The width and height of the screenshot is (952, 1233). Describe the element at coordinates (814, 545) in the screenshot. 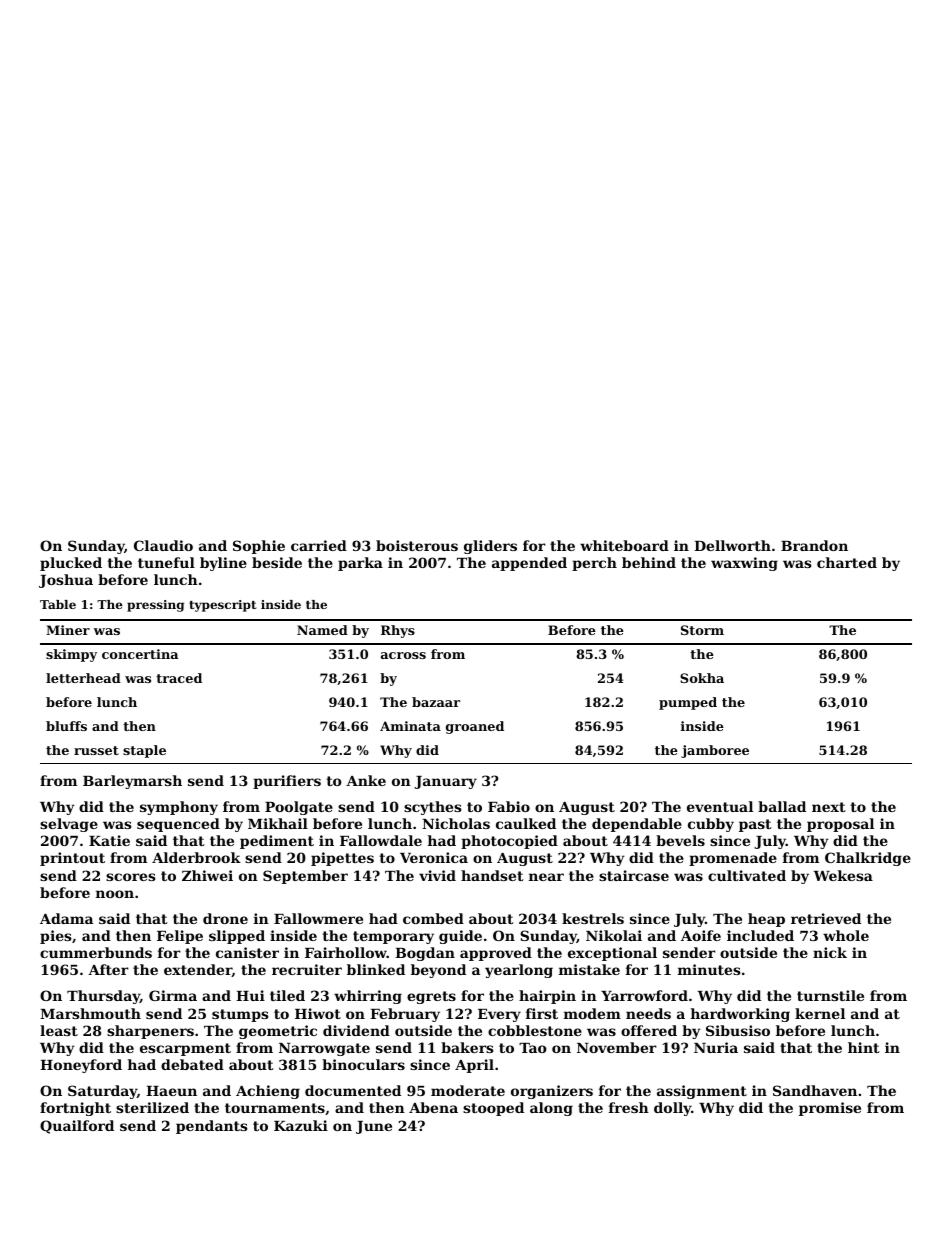

I see `Brandon` at that location.
